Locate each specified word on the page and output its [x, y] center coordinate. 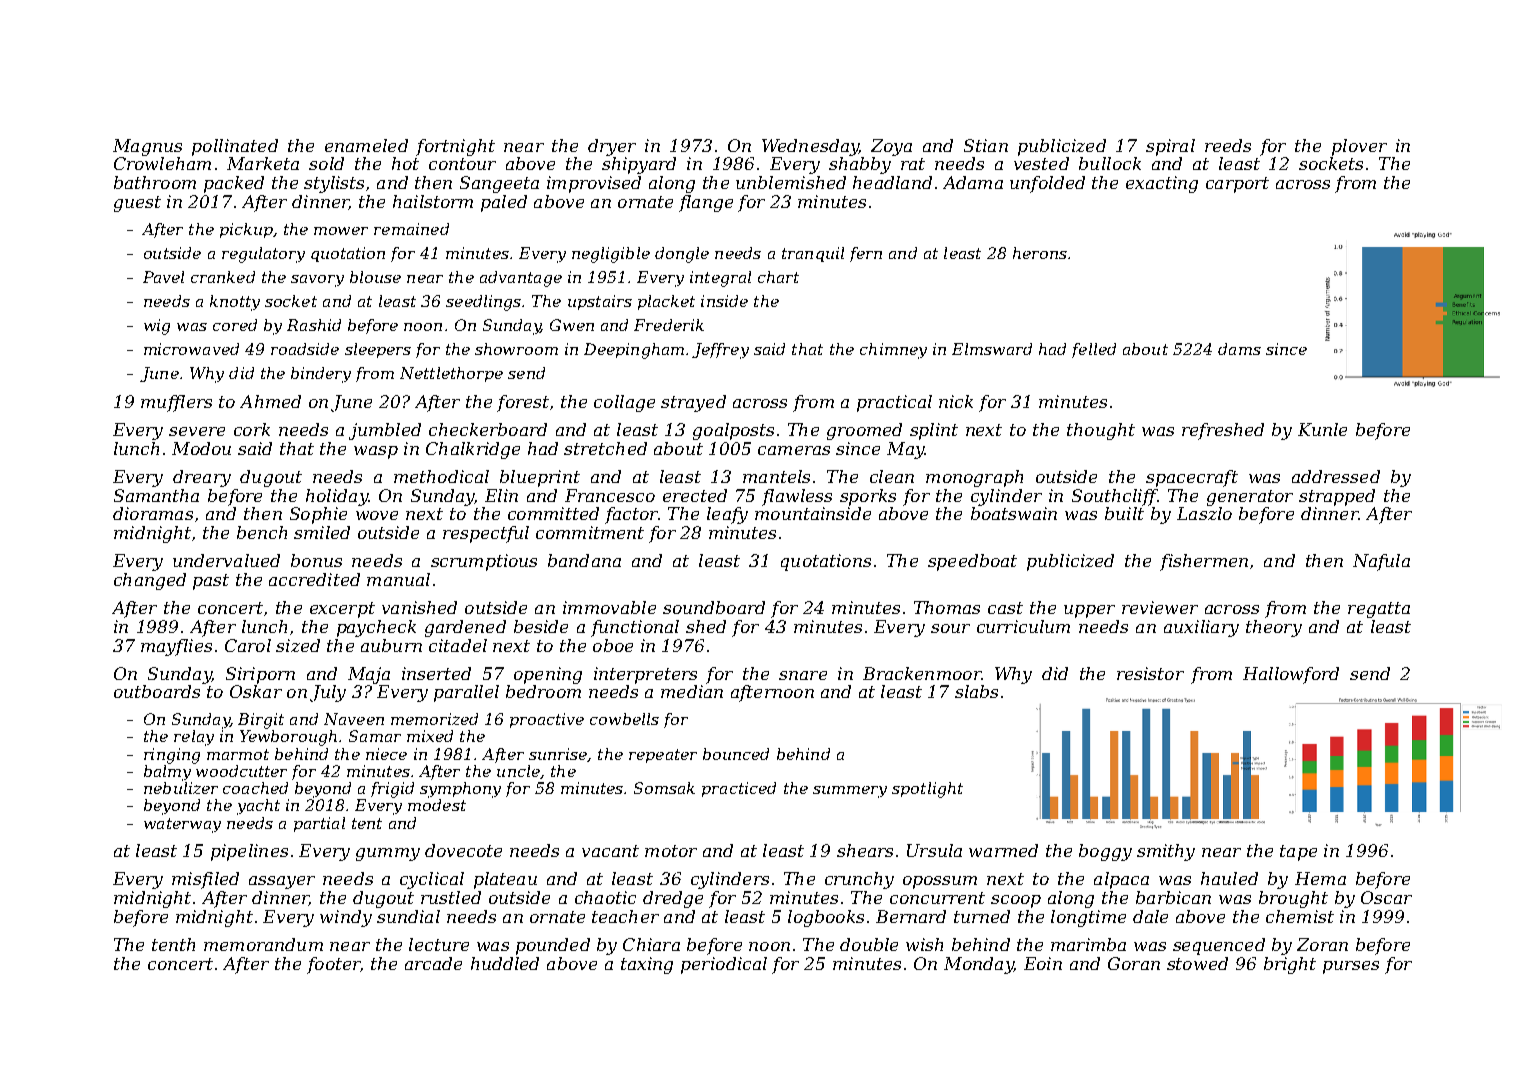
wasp [376, 452]
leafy [727, 515]
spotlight [927, 790]
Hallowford [1291, 675]
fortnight [455, 147]
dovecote [463, 850]
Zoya [891, 147]
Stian [986, 145]
